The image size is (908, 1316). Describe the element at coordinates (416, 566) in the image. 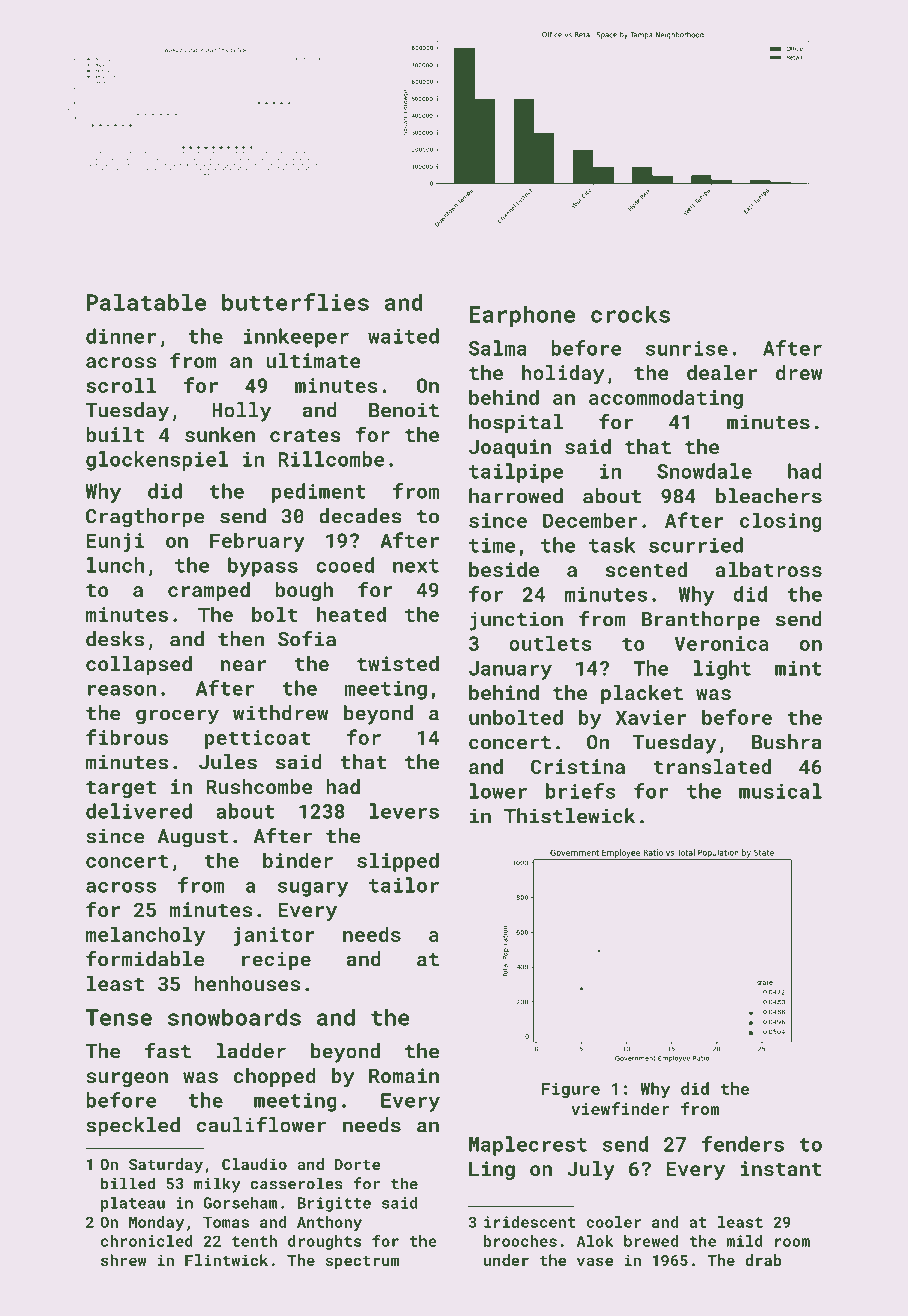

I see `next` at that location.
